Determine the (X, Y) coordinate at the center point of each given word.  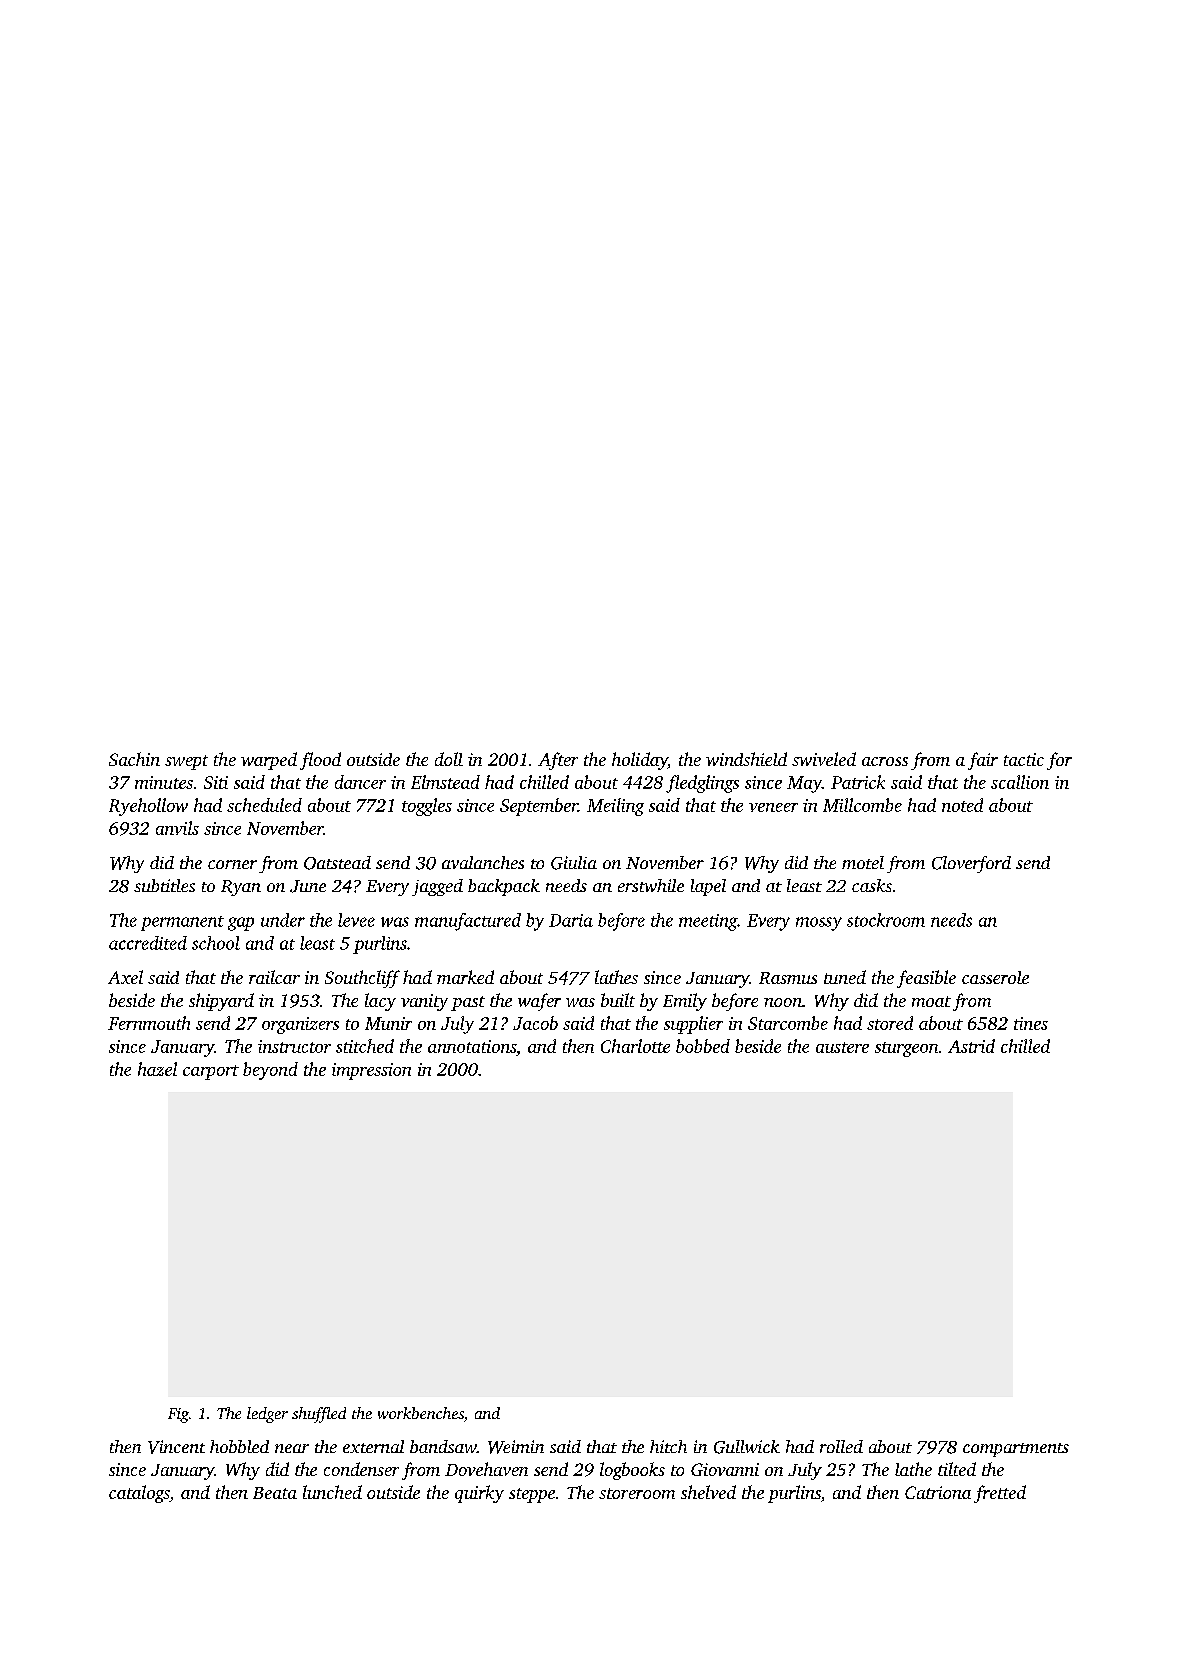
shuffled (319, 1415)
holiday (640, 761)
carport (211, 1072)
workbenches (421, 1413)
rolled (841, 1446)
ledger (267, 1415)
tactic (1024, 759)
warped (269, 761)
